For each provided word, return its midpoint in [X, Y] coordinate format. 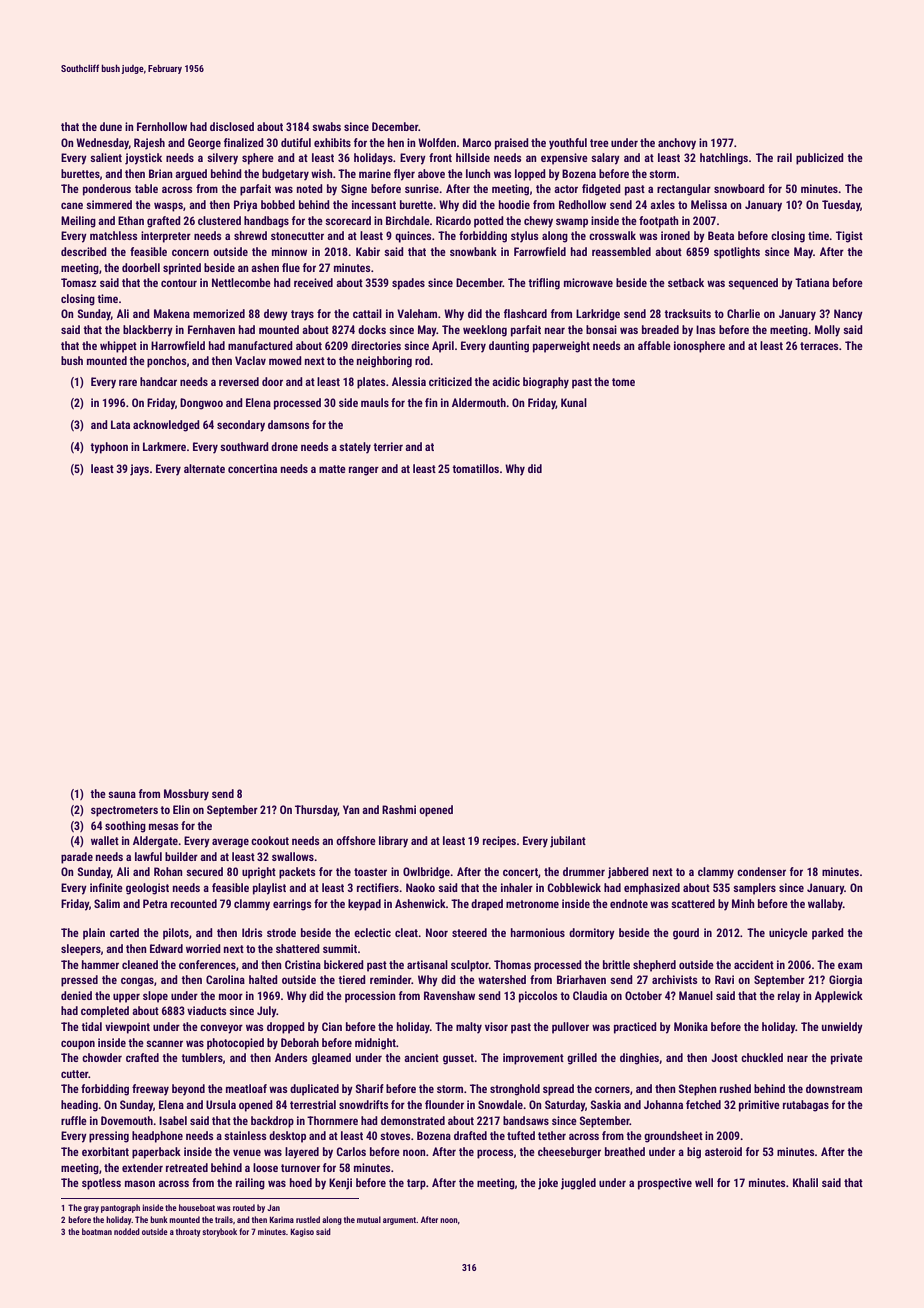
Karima [281, 1219]
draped [487, 905]
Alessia [409, 381]
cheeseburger [569, 1153]
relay [789, 997]
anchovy [677, 144]
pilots [176, 934]
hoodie [514, 204]
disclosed [232, 126]
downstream [834, 1088]
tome [623, 382]
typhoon [109, 448]
